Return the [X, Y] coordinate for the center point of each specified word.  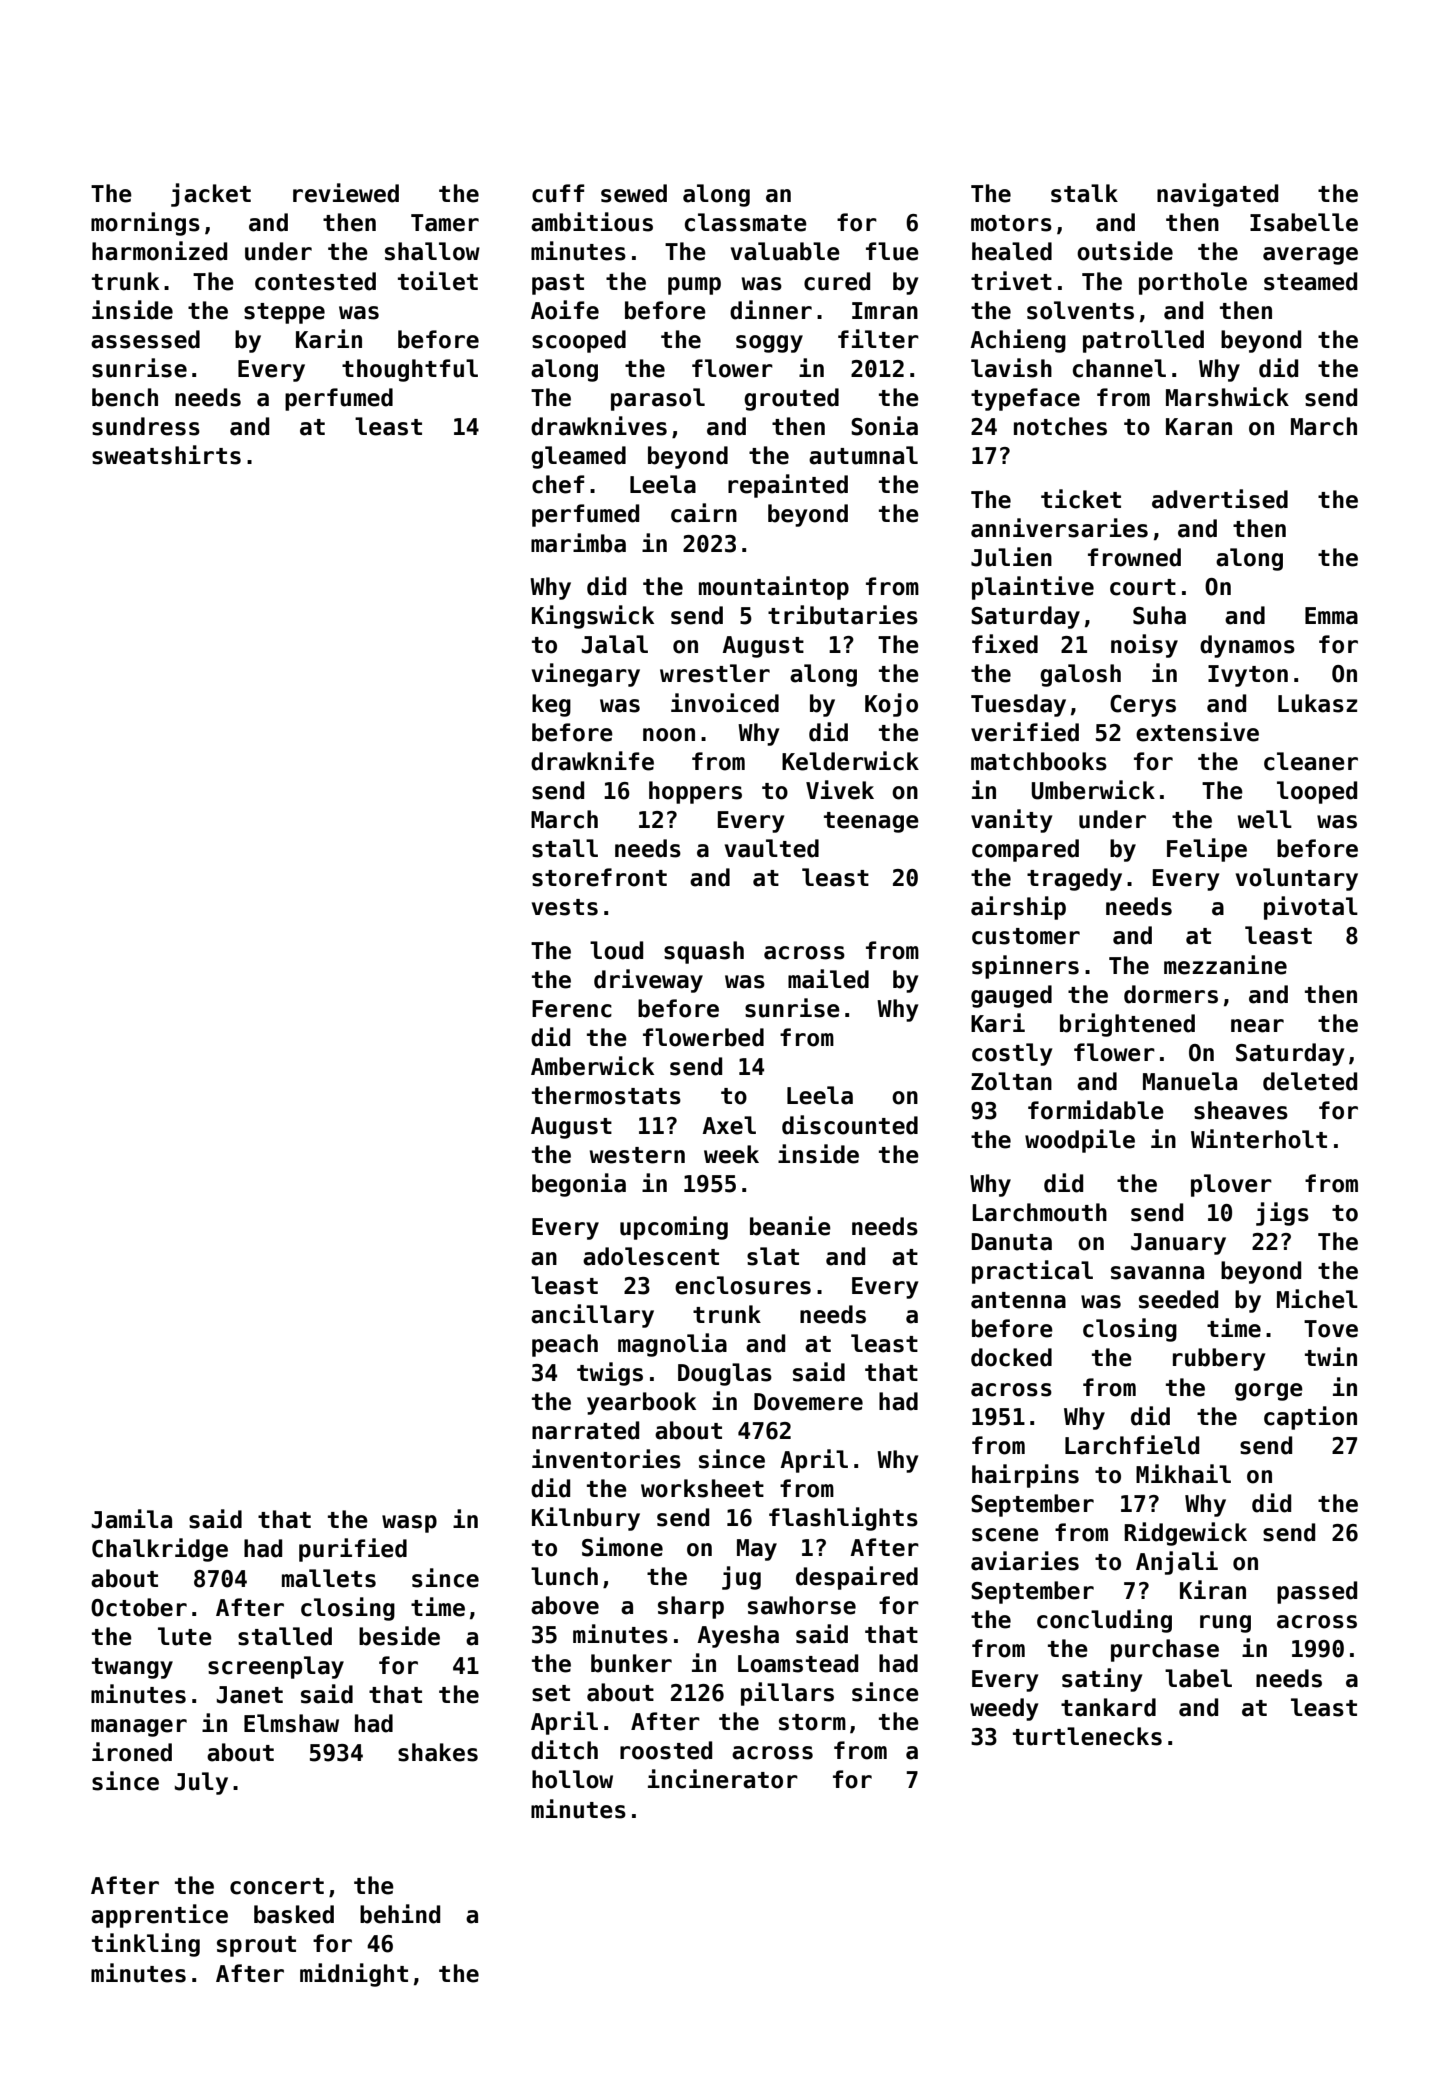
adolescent [651, 1256]
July [201, 1783]
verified [1025, 732]
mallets [329, 1578]
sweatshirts [166, 455]
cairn [704, 513]
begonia [579, 1185]
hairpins [1025, 1476]
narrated [585, 1430]
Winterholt [1259, 1139]
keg [551, 705]
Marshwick [1227, 397]
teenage [871, 822]
